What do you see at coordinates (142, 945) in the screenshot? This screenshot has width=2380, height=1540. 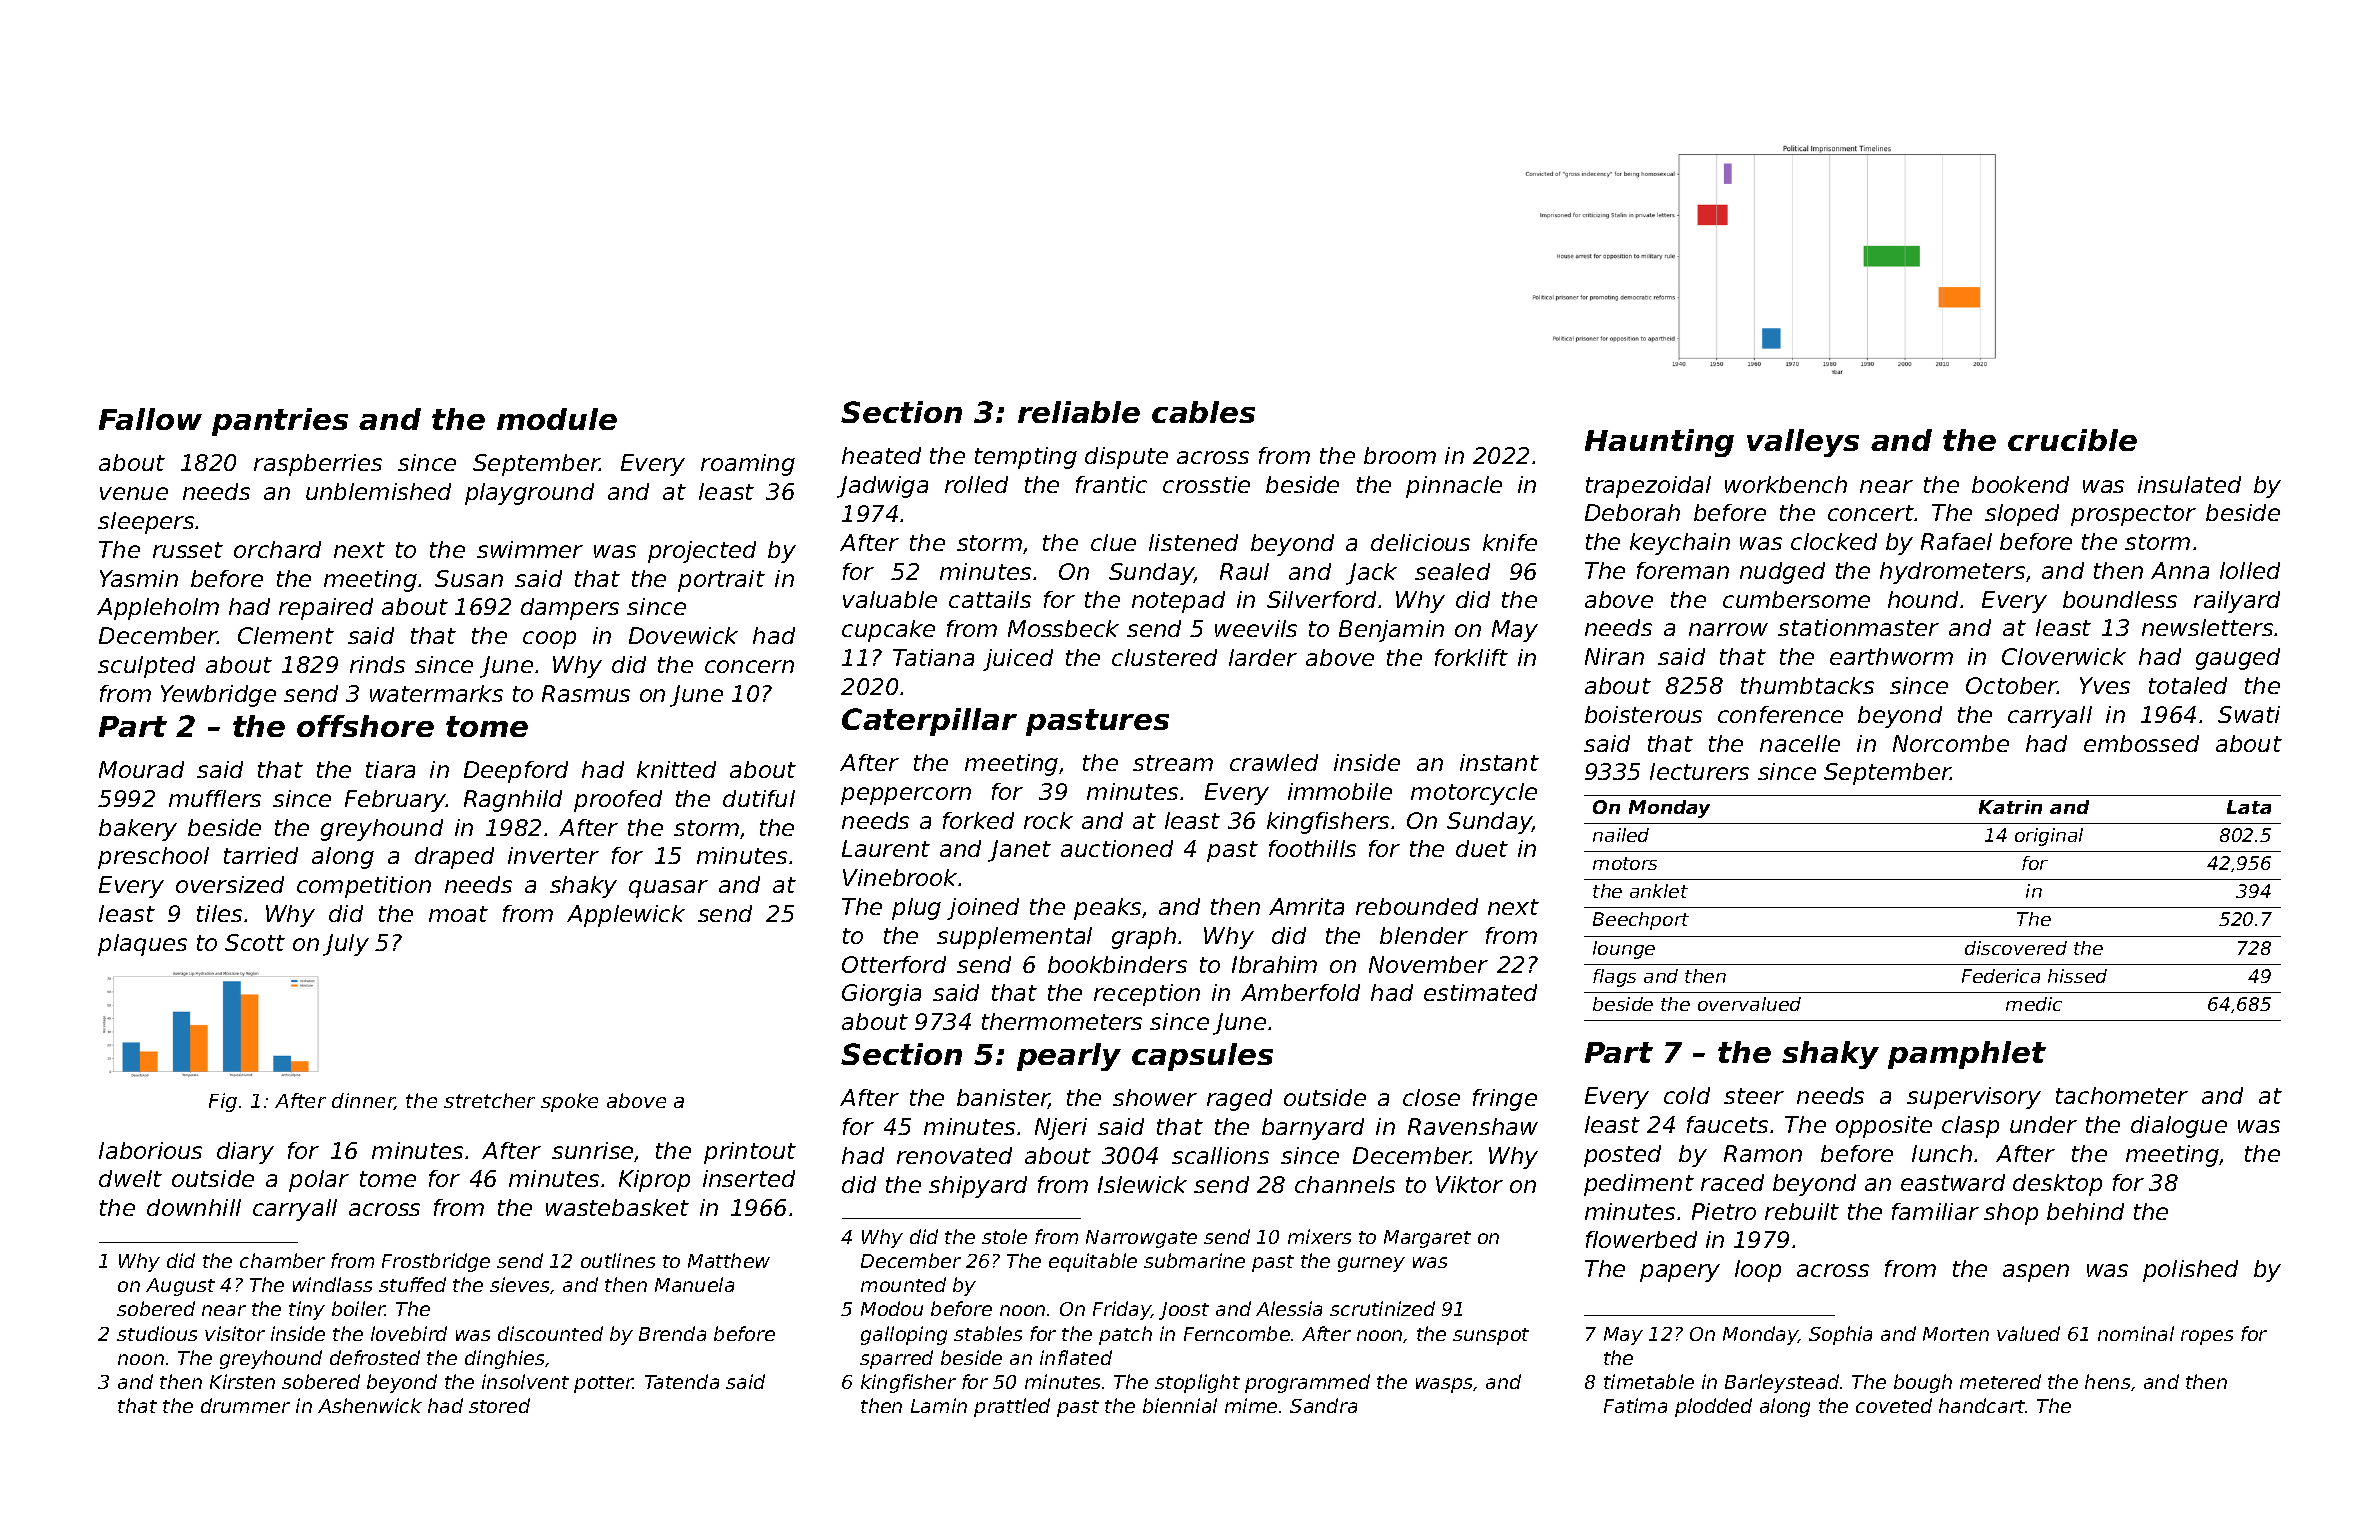 I see `plaques` at bounding box center [142, 945].
